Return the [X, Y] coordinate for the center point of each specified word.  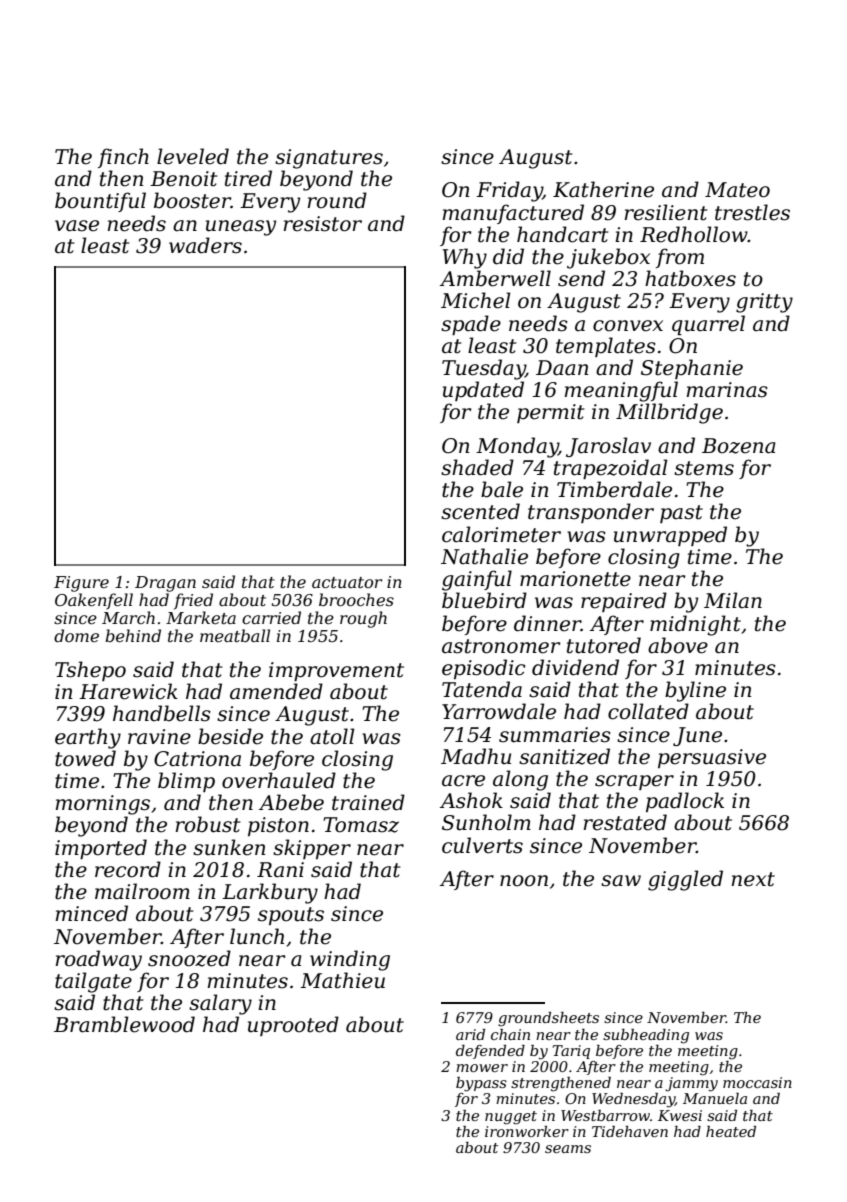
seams [568, 1149]
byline [695, 691]
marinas [727, 390]
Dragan [165, 584]
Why [465, 258]
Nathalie [484, 556]
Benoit [183, 179]
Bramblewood [124, 1024]
